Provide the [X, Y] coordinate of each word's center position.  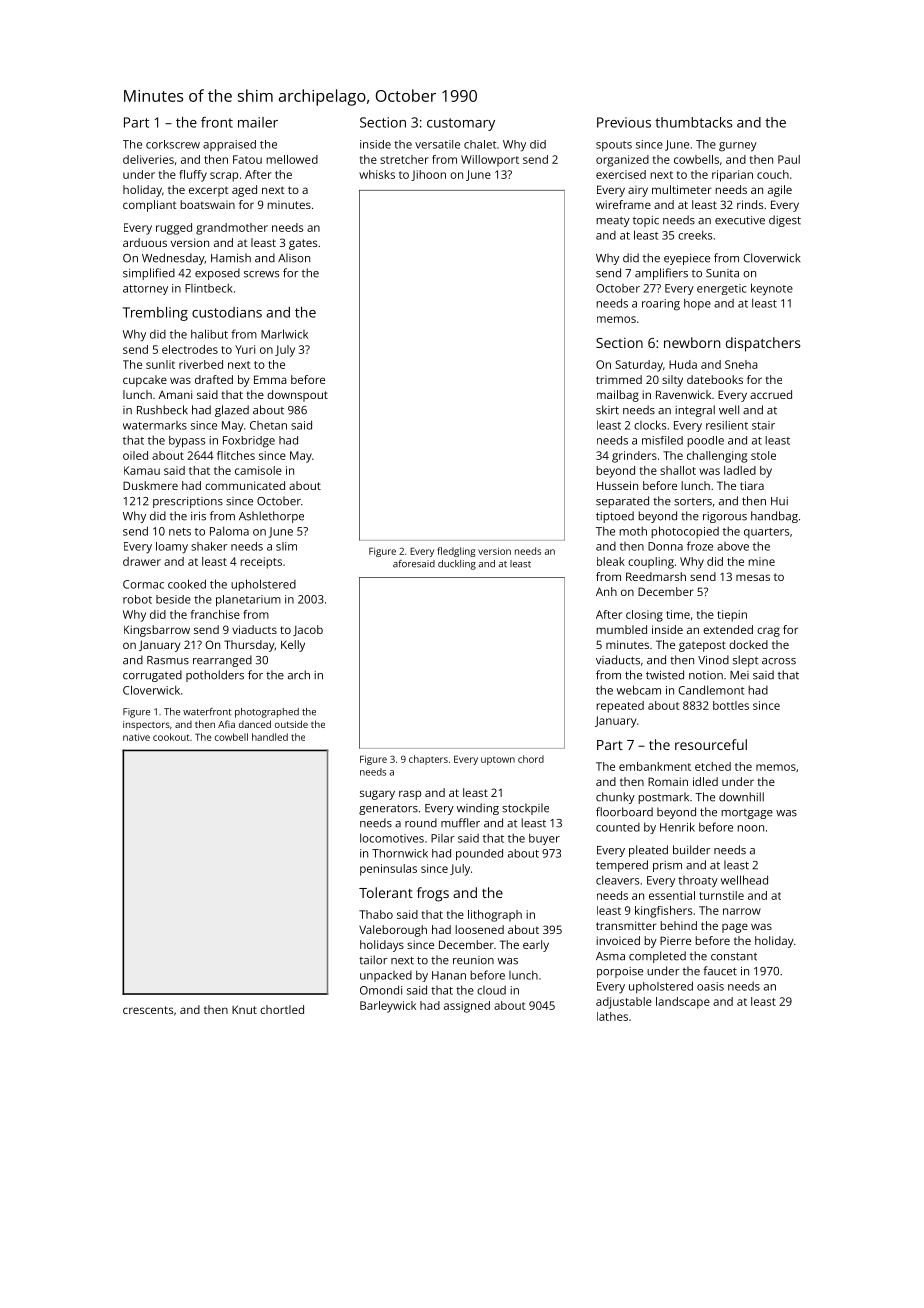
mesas [753, 577]
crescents [148, 1010]
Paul [789, 159]
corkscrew [173, 144]
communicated [245, 485]
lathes [612, 1016]
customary [461, 124]
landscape [683, 1003]
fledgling [456, 552]
